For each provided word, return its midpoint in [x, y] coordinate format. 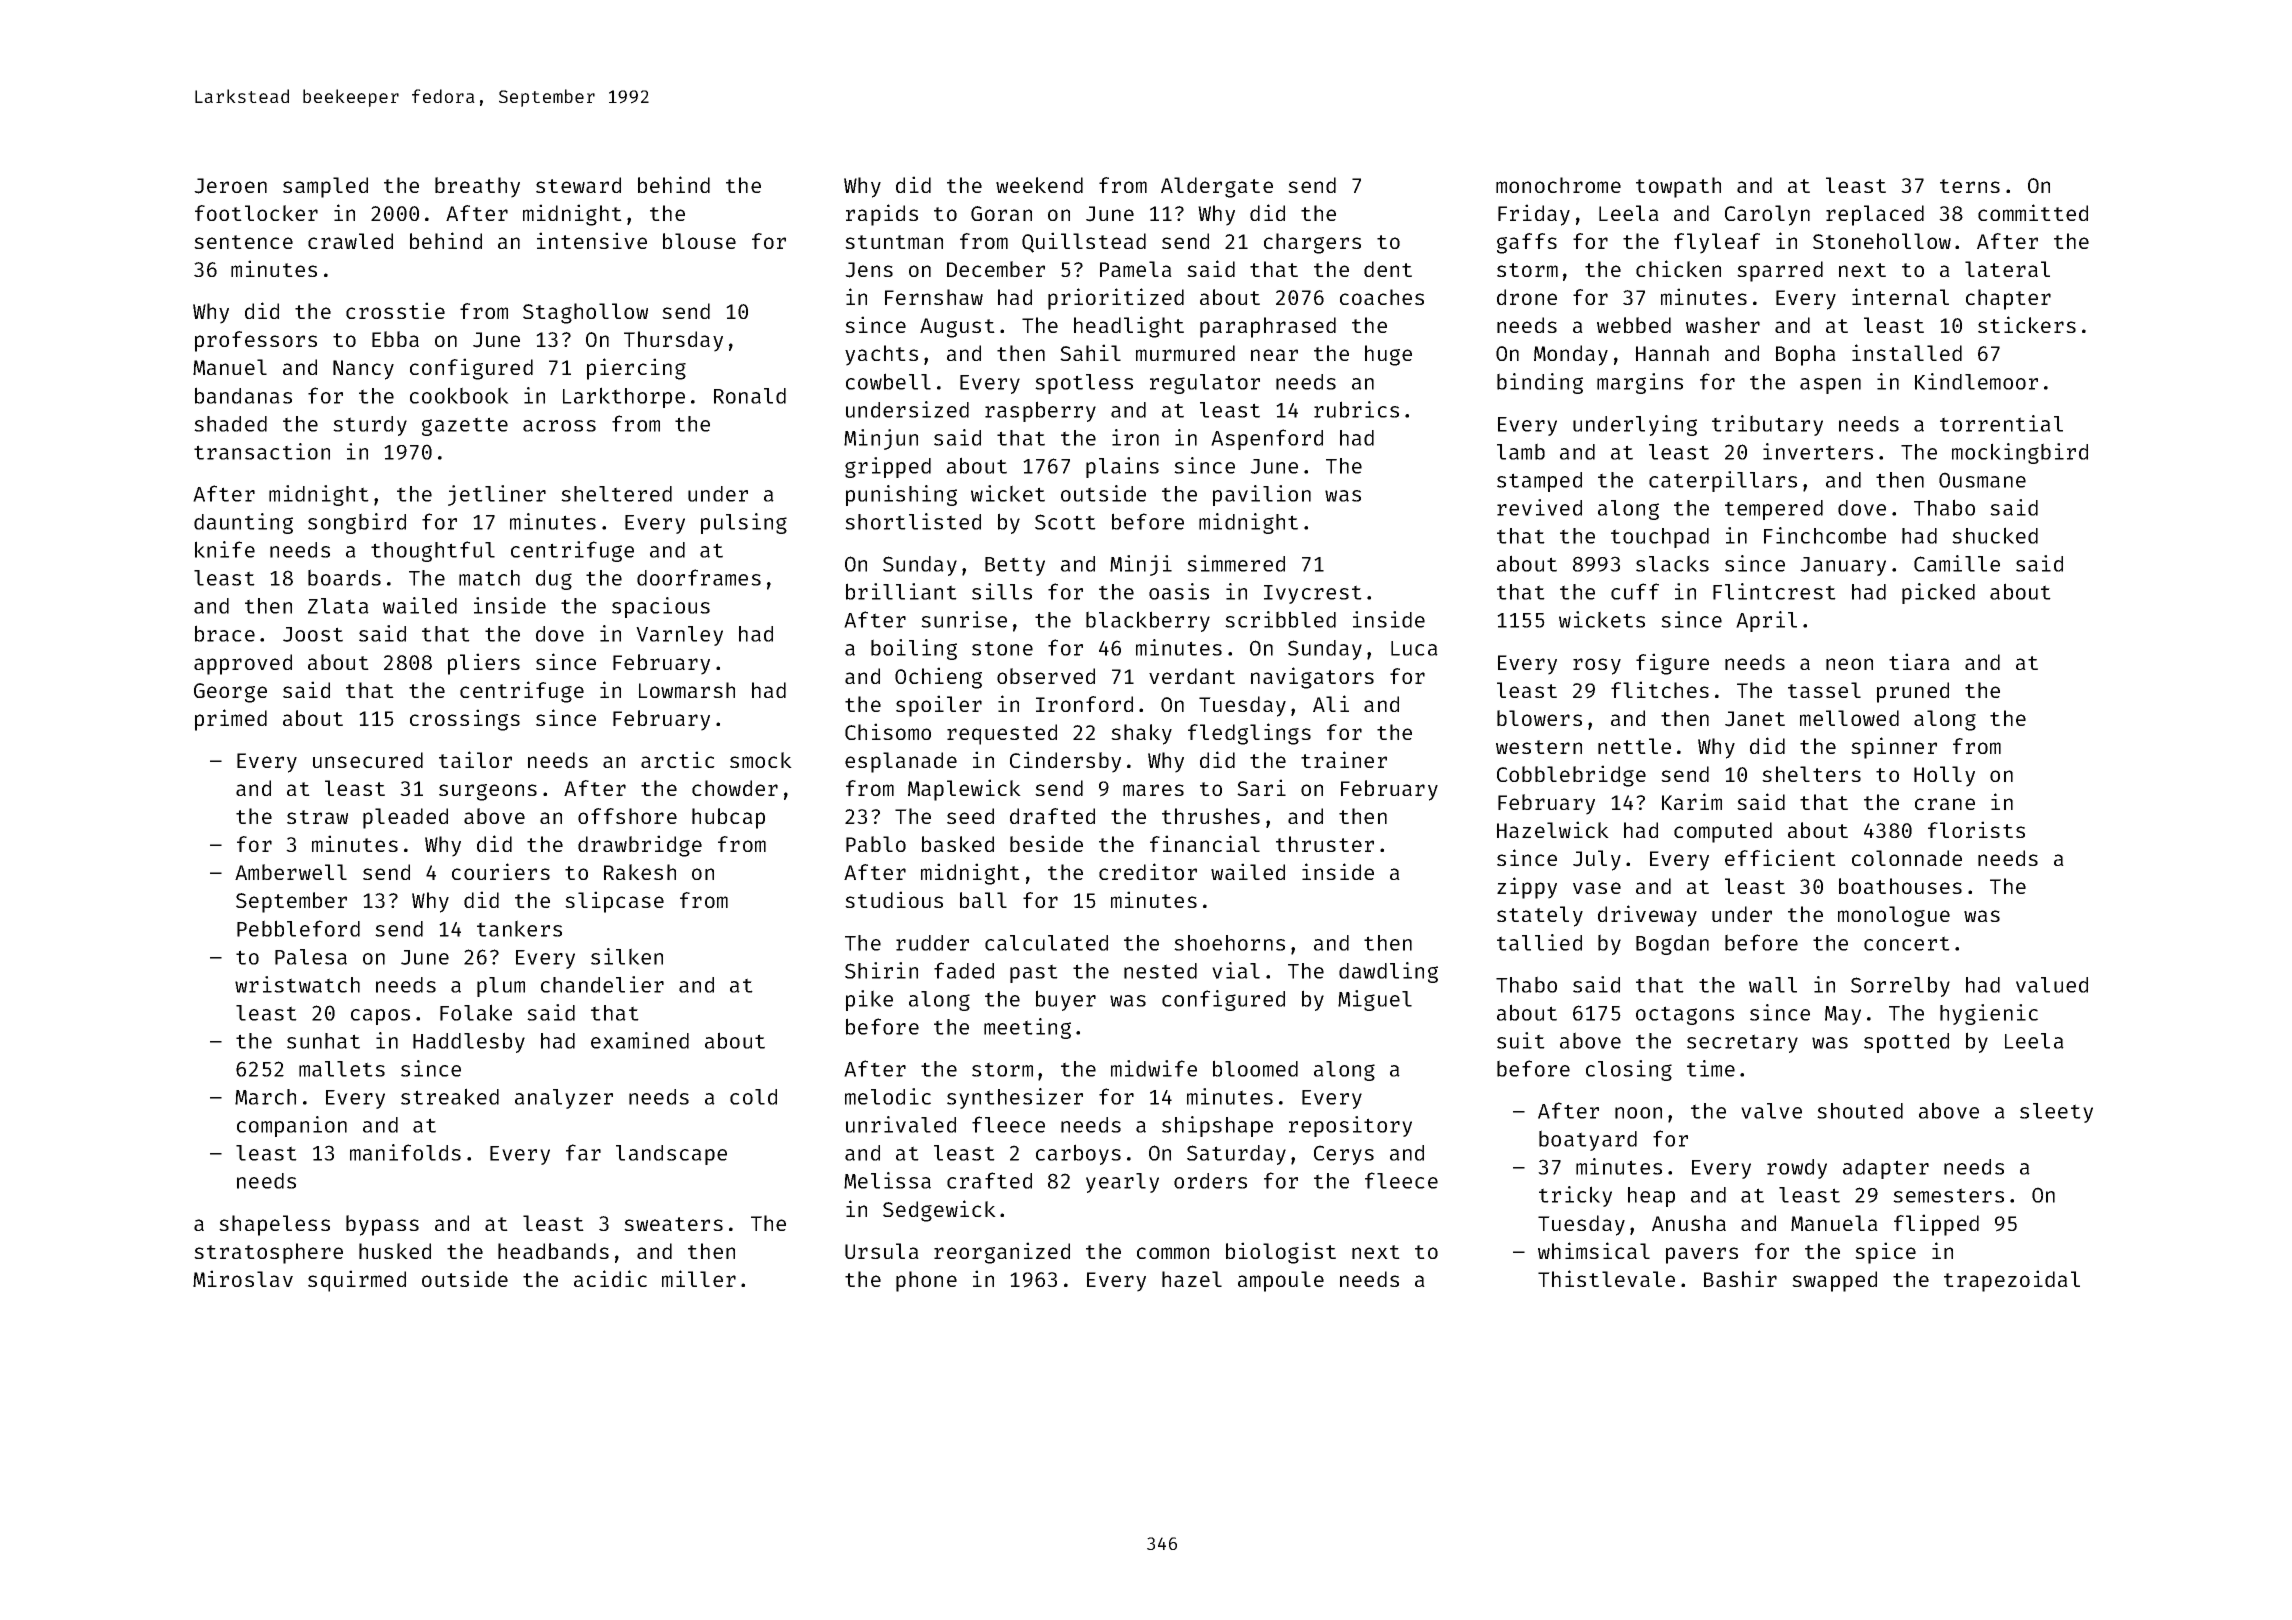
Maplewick [964, 790]
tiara [1919, 661]
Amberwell [291, 872]
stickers [2027, 324]
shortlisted [913, 521]
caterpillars [1723, 481]
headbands [553, 1251]
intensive [592, 240]
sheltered [616, 494]
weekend [1039, 185]
